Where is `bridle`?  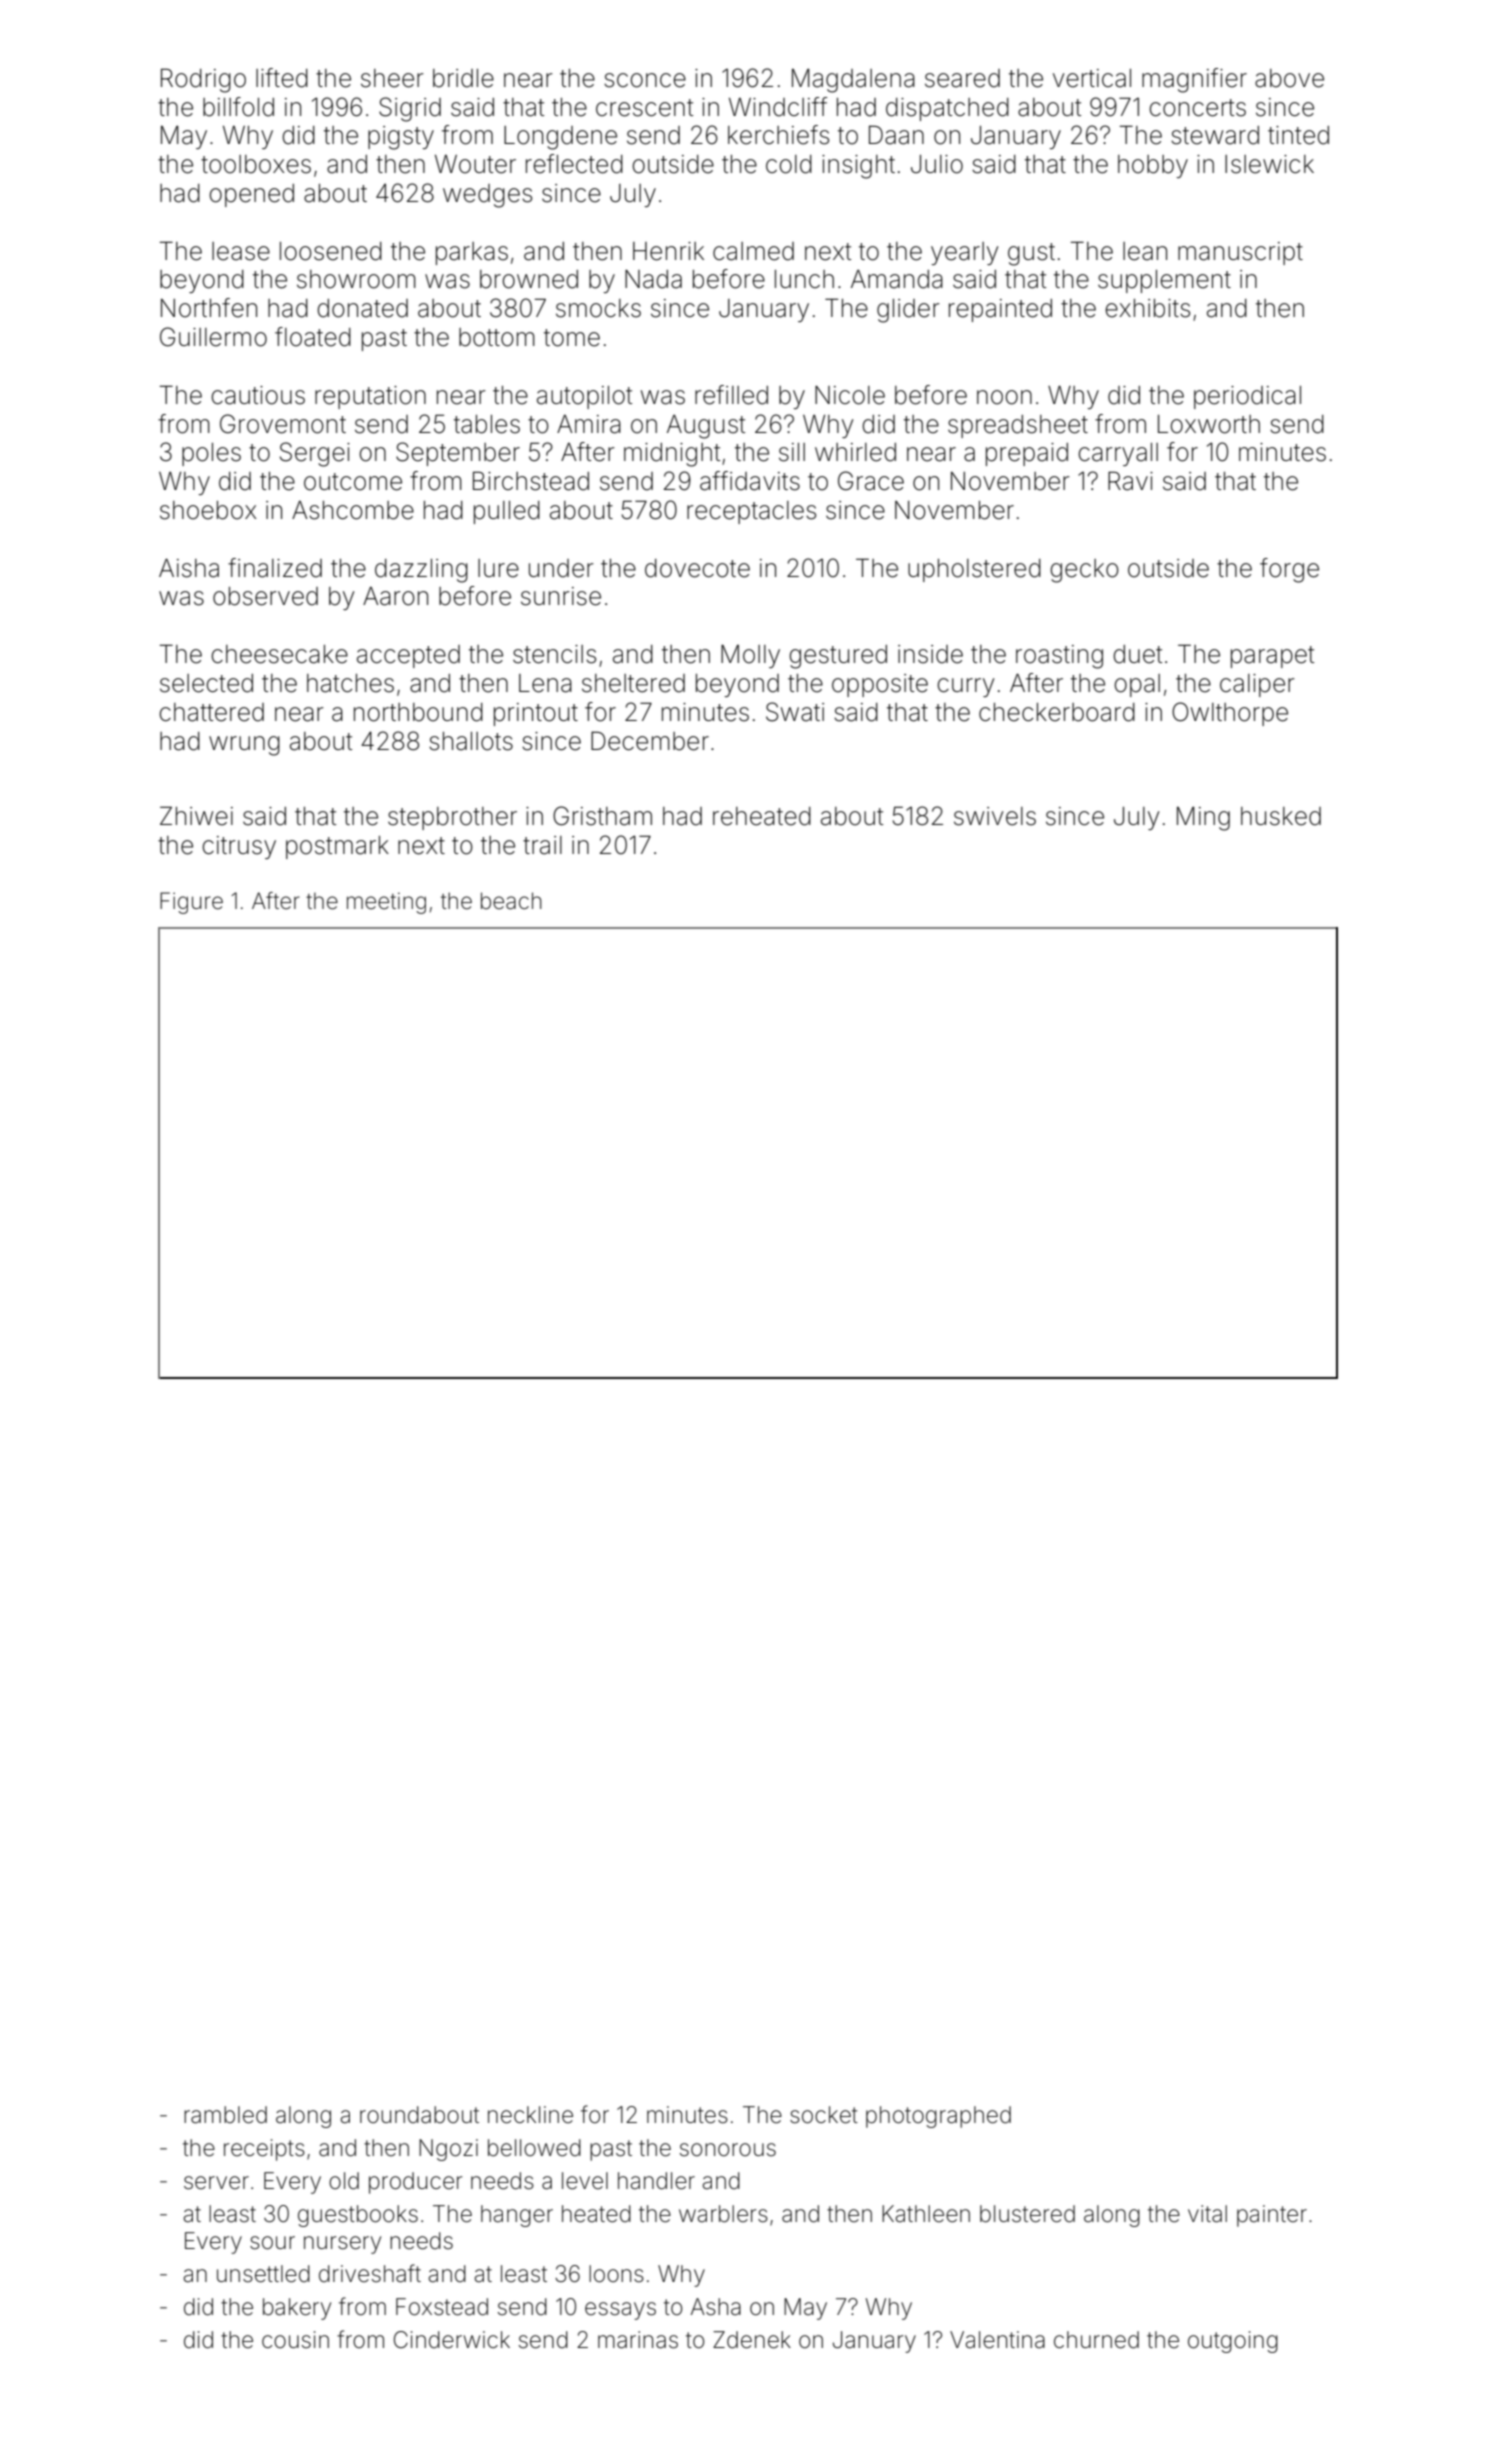 bridle is located at coordinates (463, 78).
